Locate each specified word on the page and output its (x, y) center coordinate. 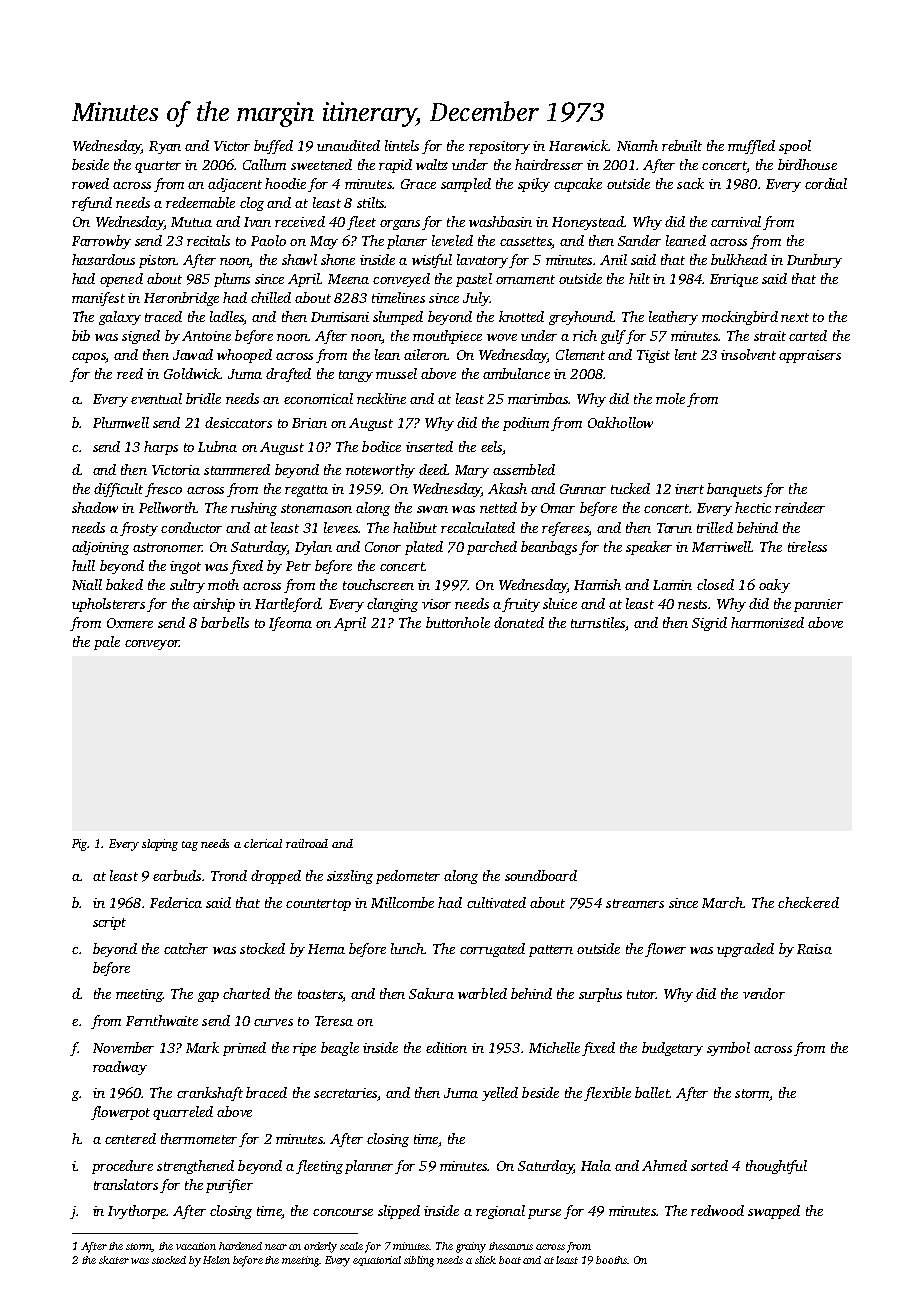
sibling (419, 1261)
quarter (158, 167)
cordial (826, 183)
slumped (398, 318)
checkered (808, 902)
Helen (216, 1260)
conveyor (152, 645)
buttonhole (458, 622)
